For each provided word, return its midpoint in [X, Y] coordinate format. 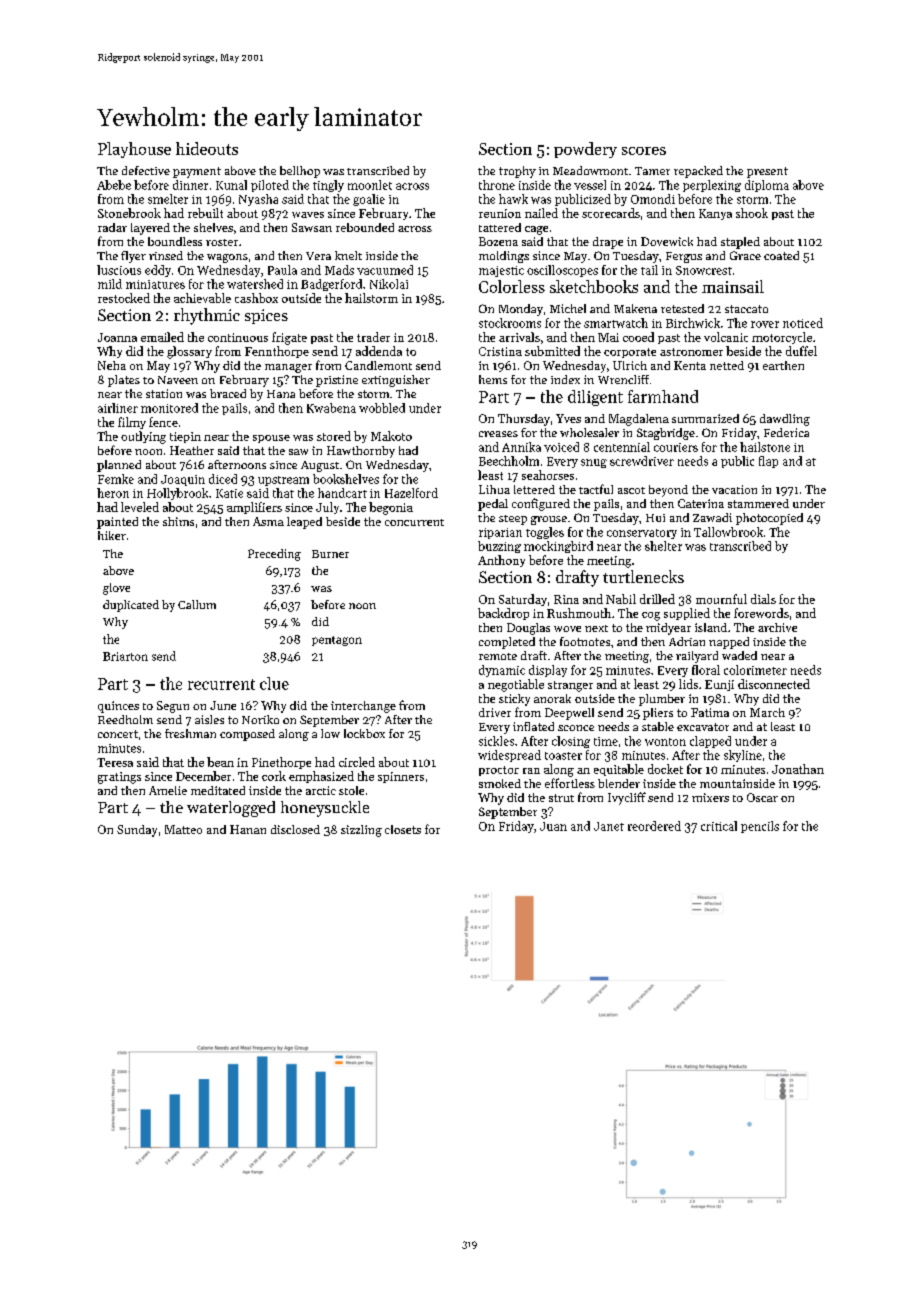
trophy [517, 172]
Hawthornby [361, 452]
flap [768, 462]
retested [682, 308]
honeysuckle [325, 809]
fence [163, 422]
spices [266, 316]
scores [644, 151]
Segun [173, 707]
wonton [665, 742]
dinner [190, 185]
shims [178, 521]
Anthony [501, 561]
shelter [663, 546]
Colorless [512, 286]
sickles [496, 741]
